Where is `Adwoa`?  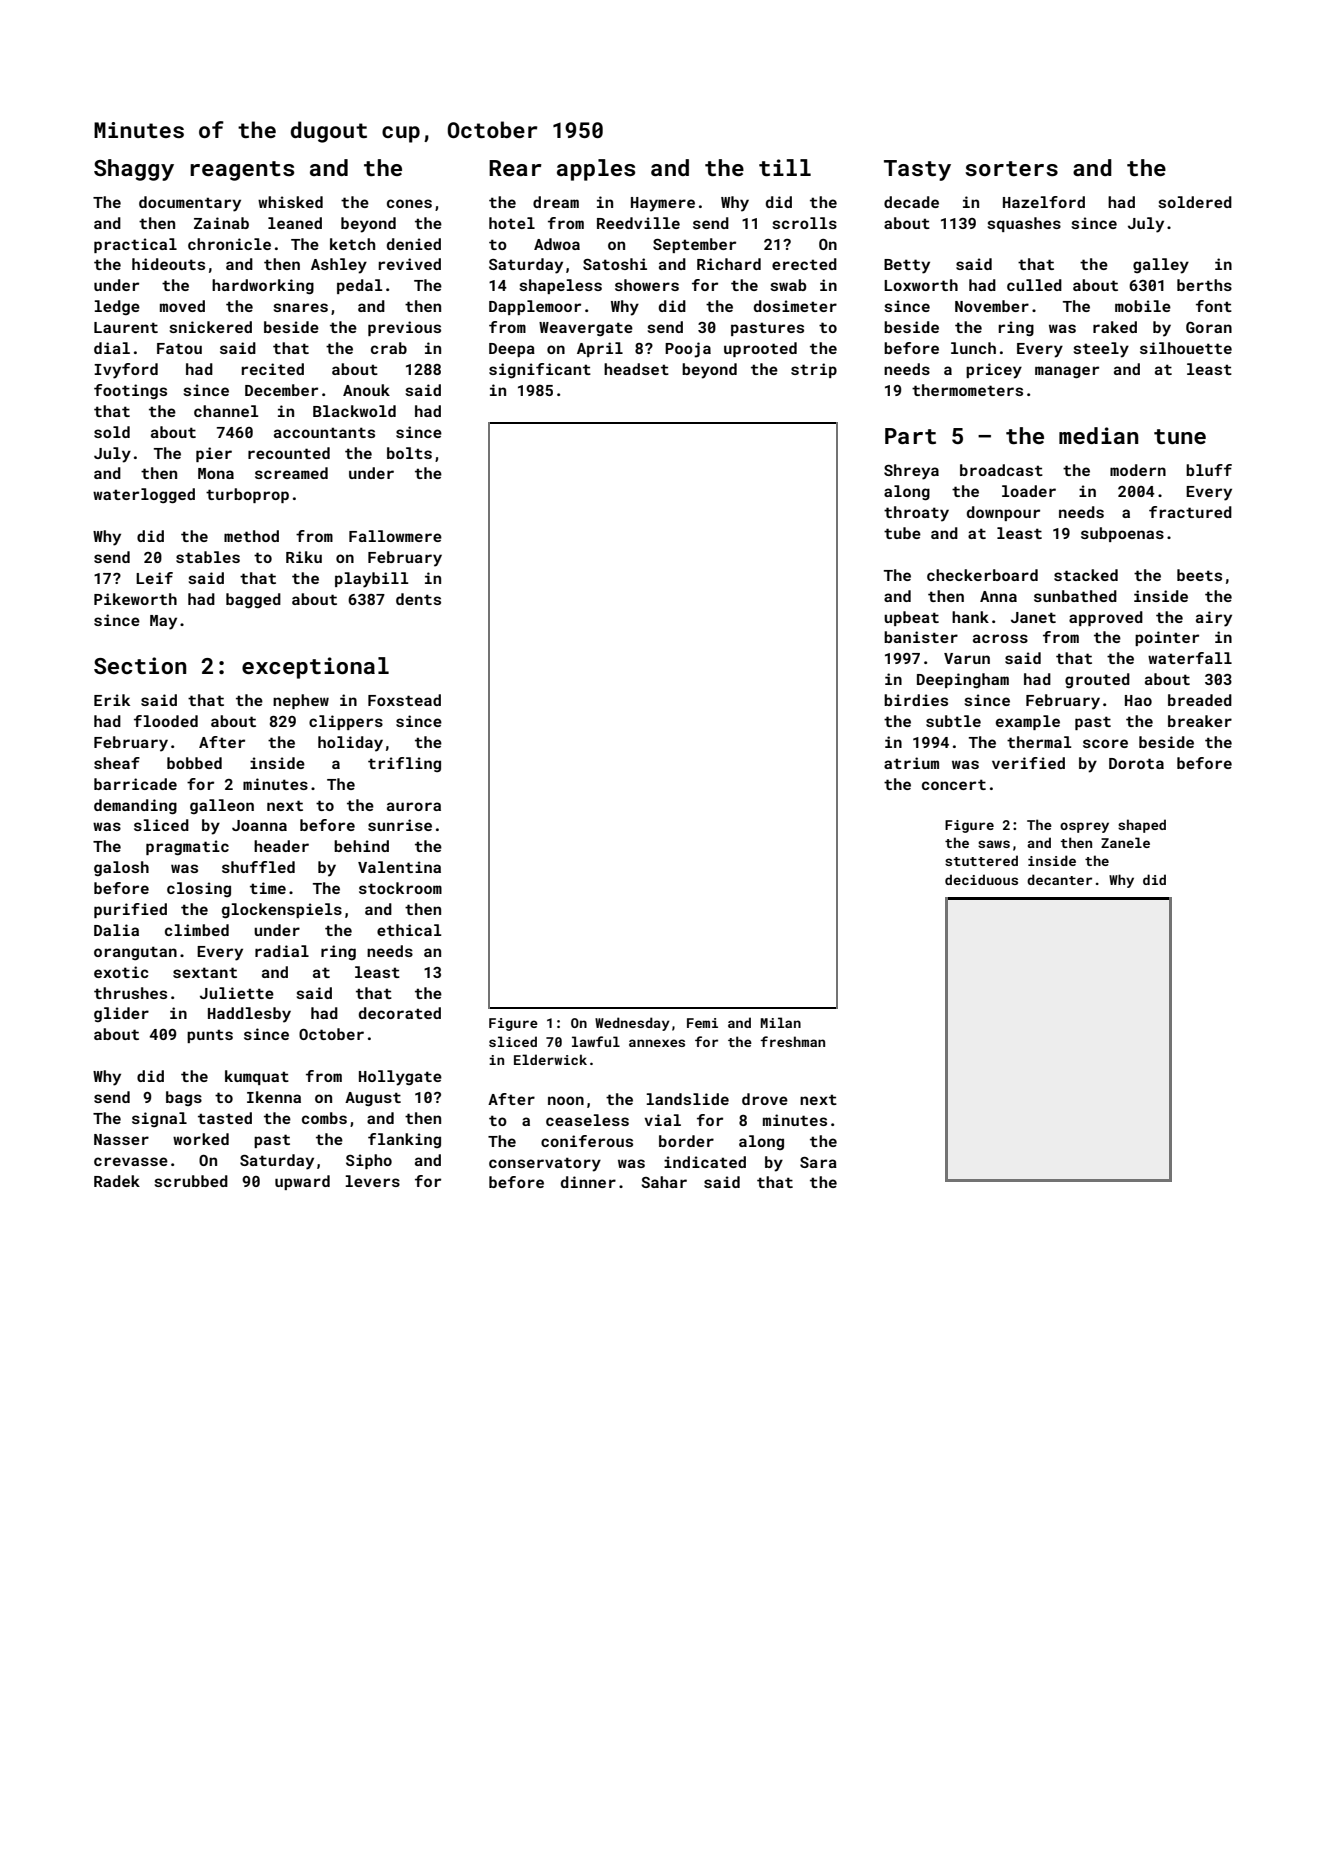 Adwoa is located at coordinates (557, 244).
